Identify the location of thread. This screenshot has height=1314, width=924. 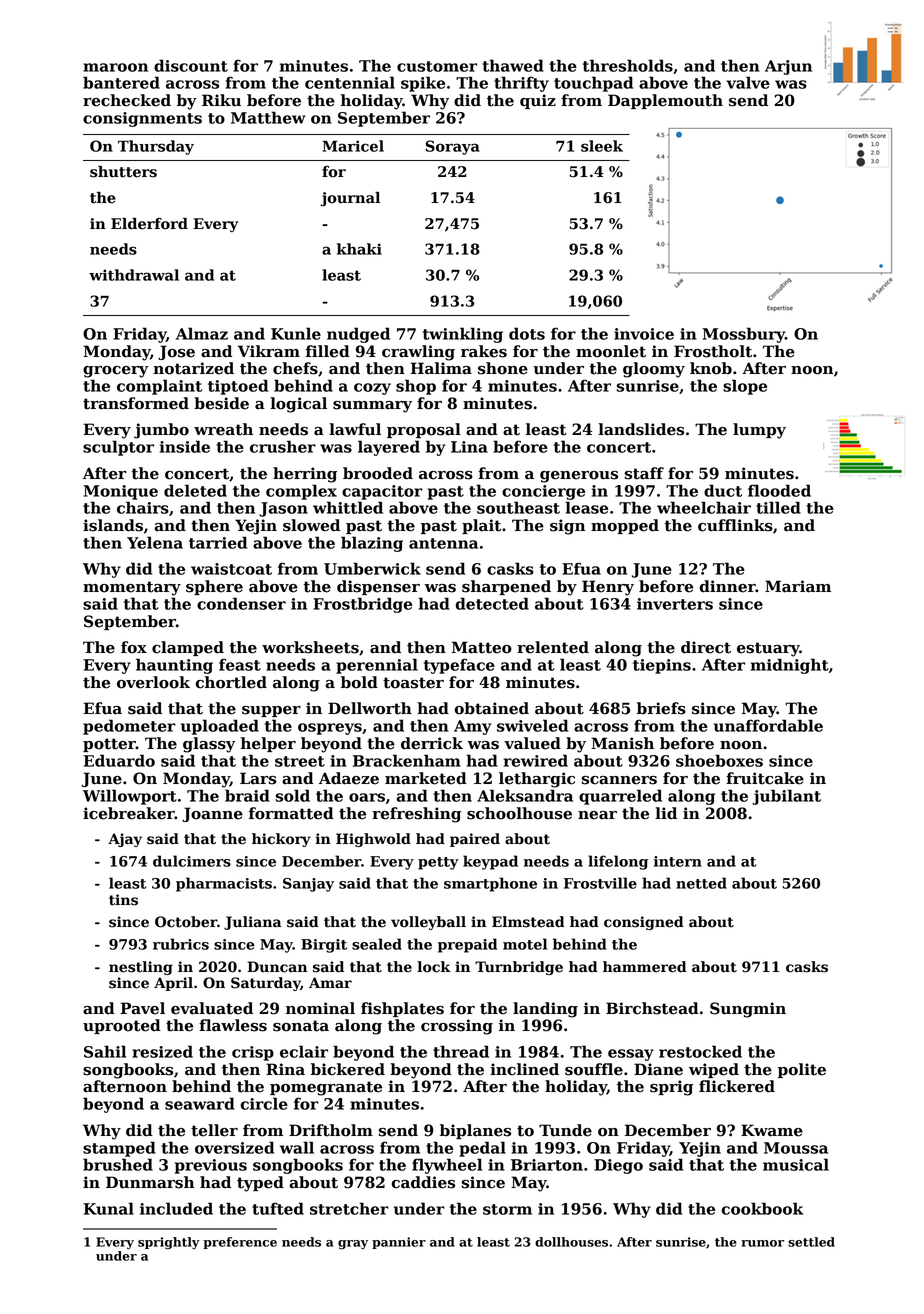
(461, 1051).
